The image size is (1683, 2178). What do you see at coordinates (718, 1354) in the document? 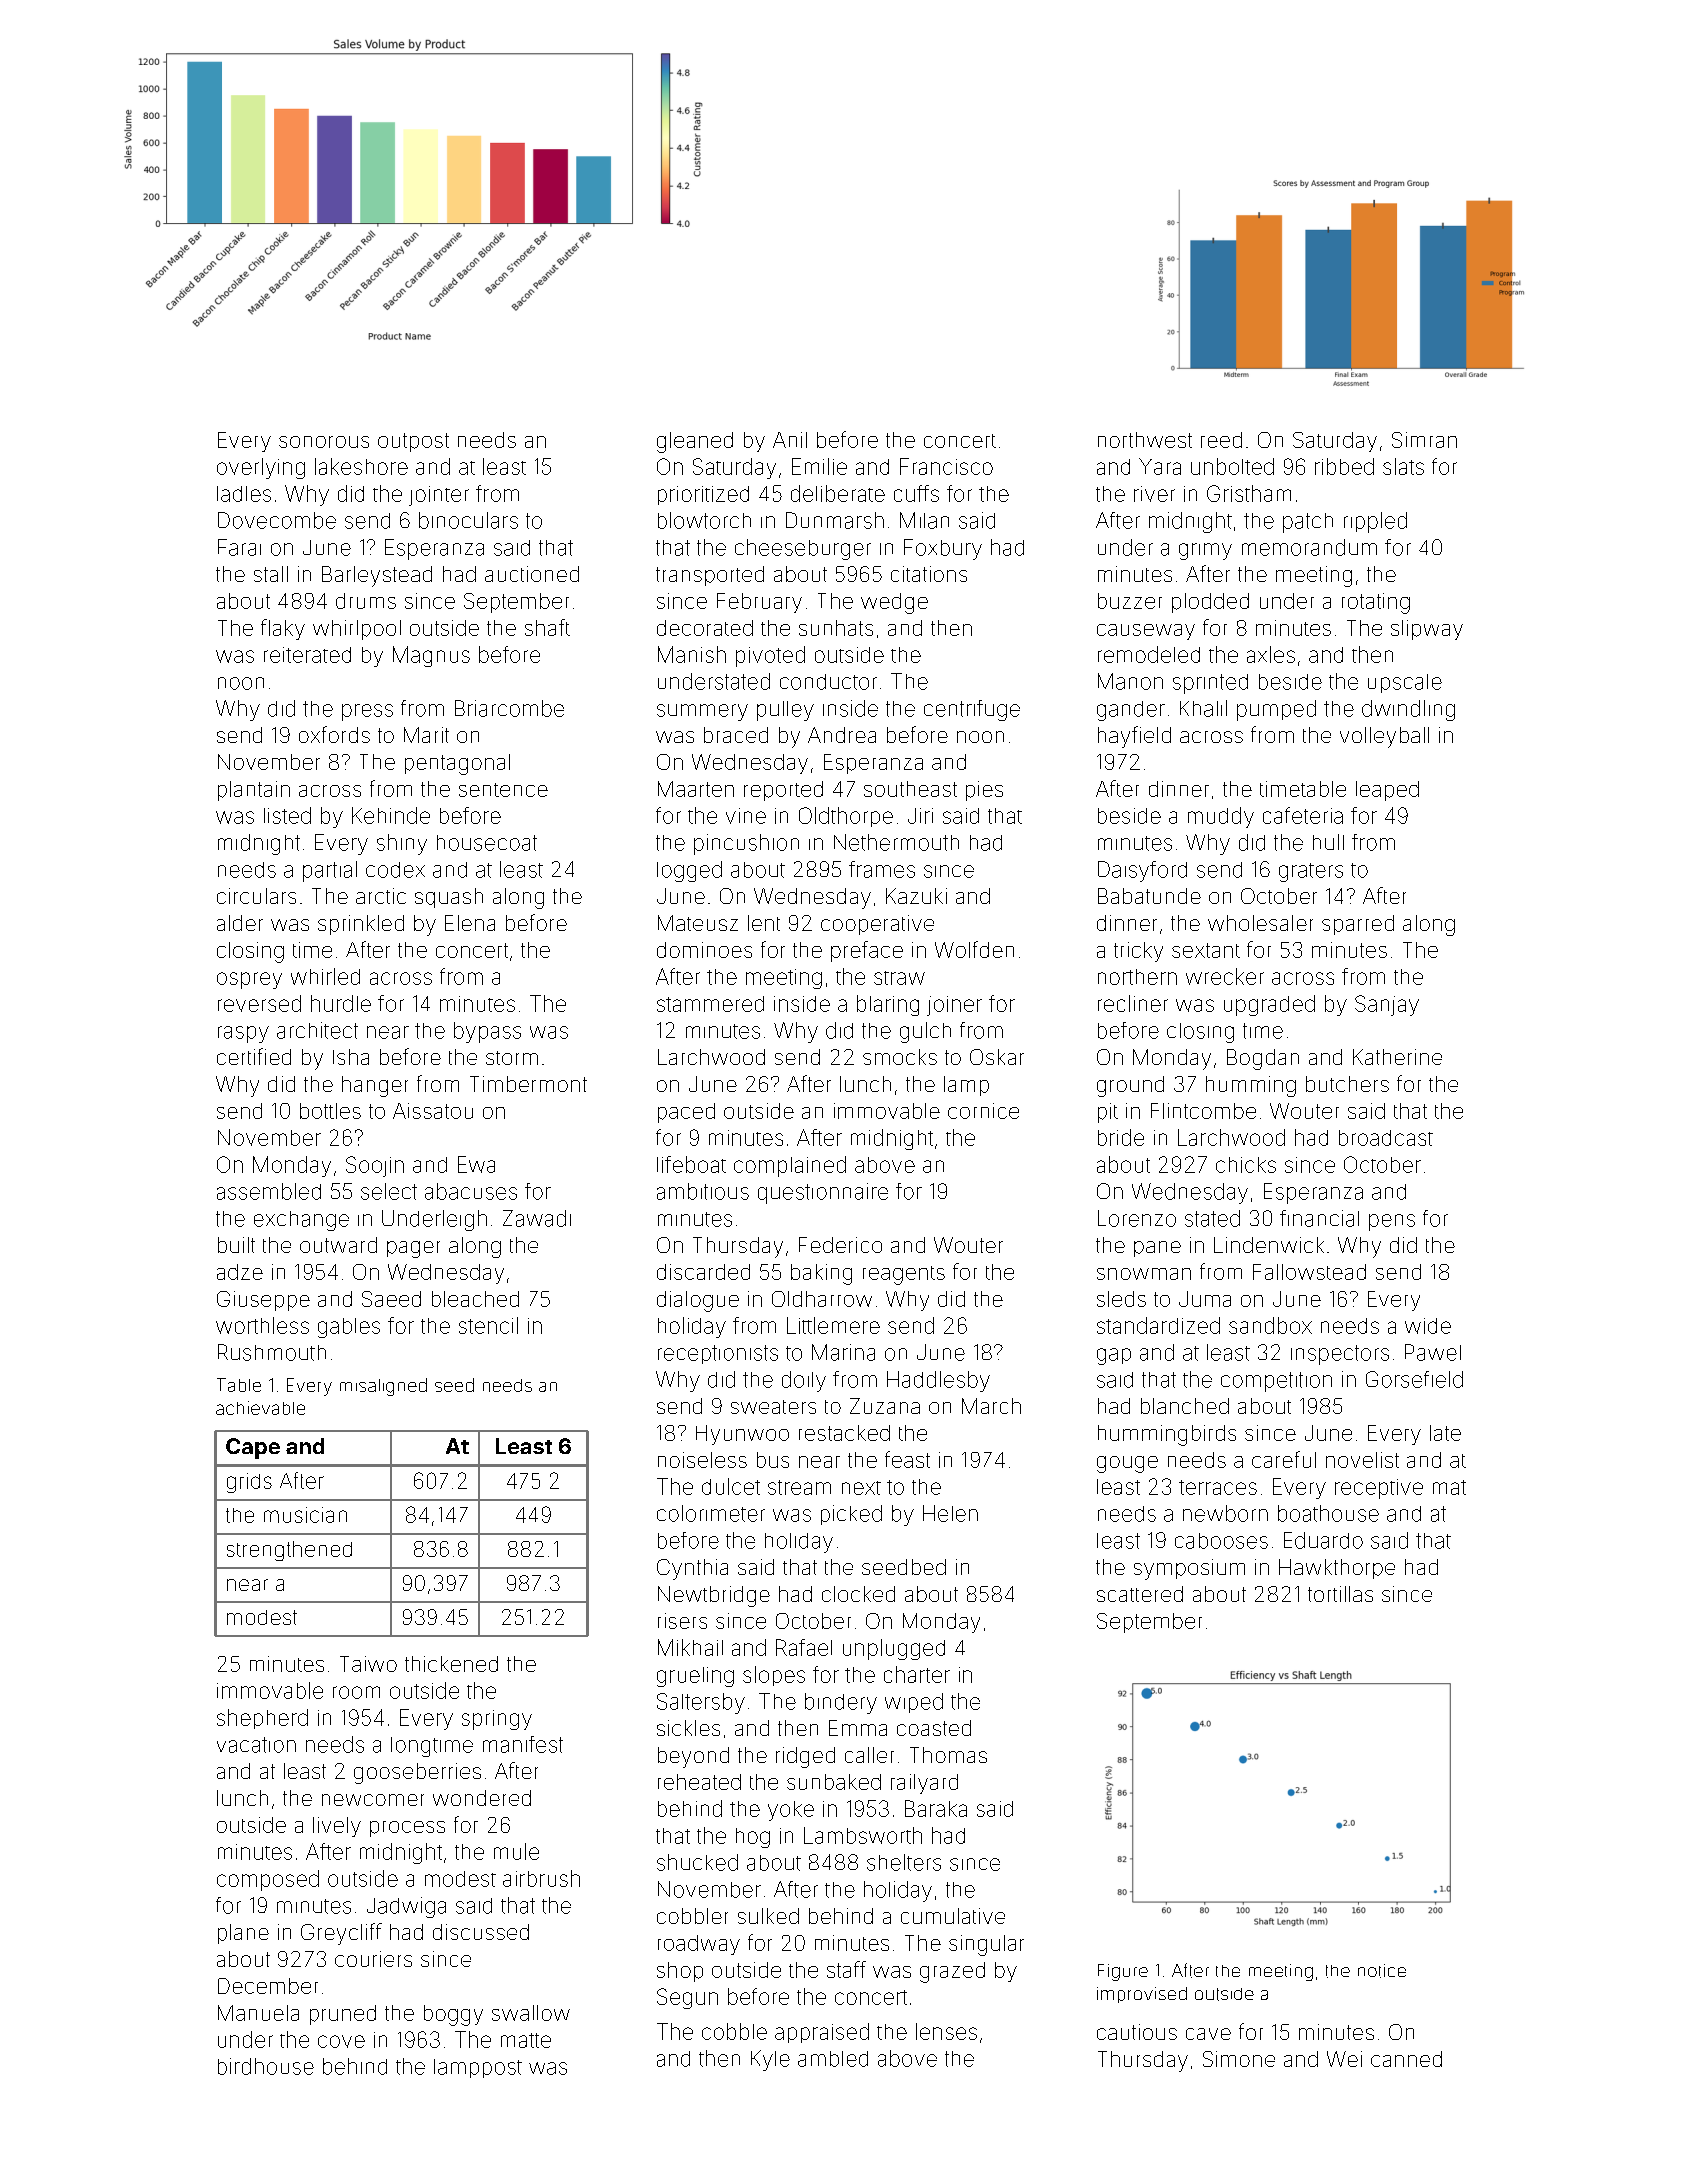
I see `receptionists` at bounding box center [718, 1354].
